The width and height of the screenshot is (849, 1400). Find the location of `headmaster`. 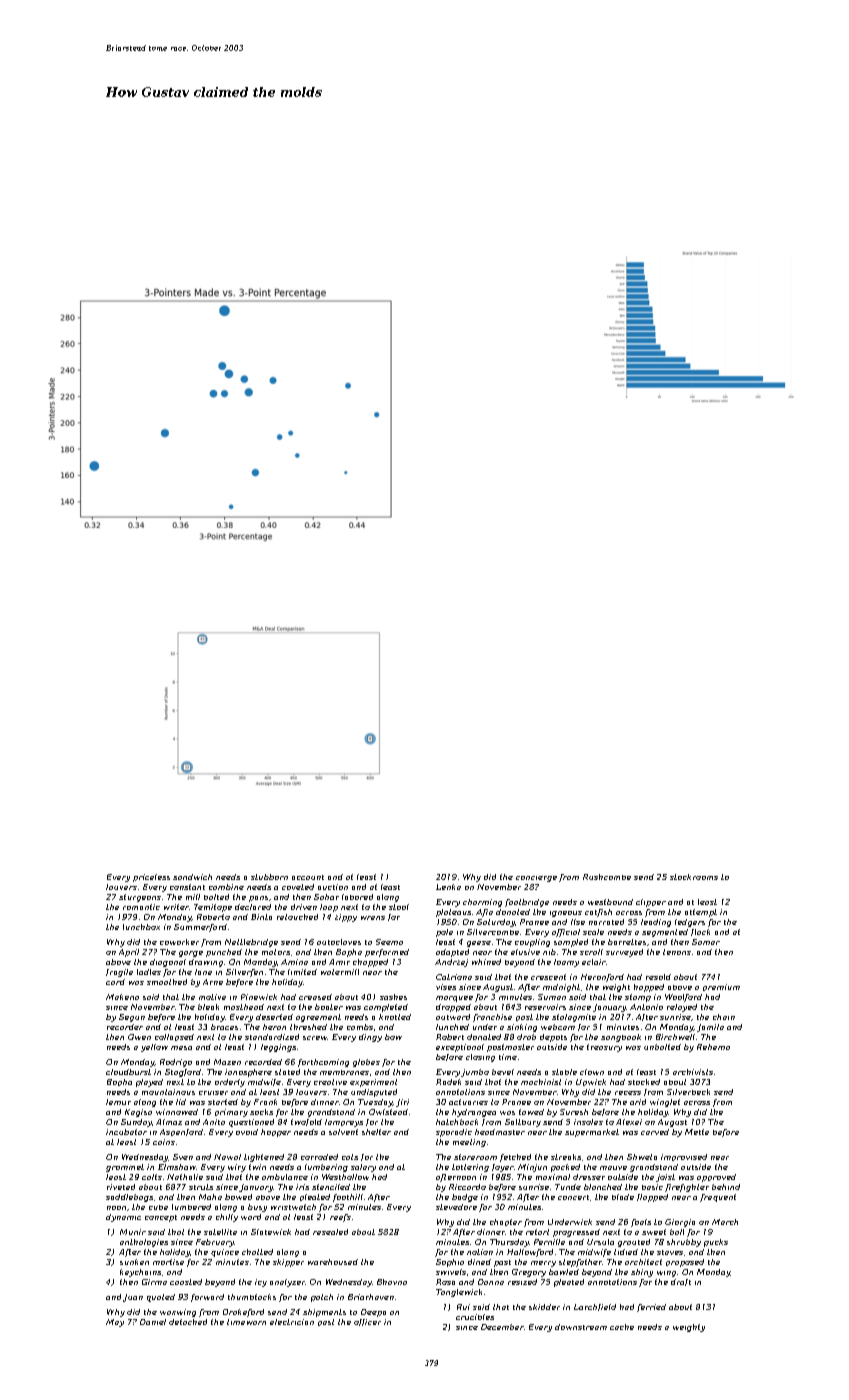

headmaster is located at coordinates (500, 1132).
